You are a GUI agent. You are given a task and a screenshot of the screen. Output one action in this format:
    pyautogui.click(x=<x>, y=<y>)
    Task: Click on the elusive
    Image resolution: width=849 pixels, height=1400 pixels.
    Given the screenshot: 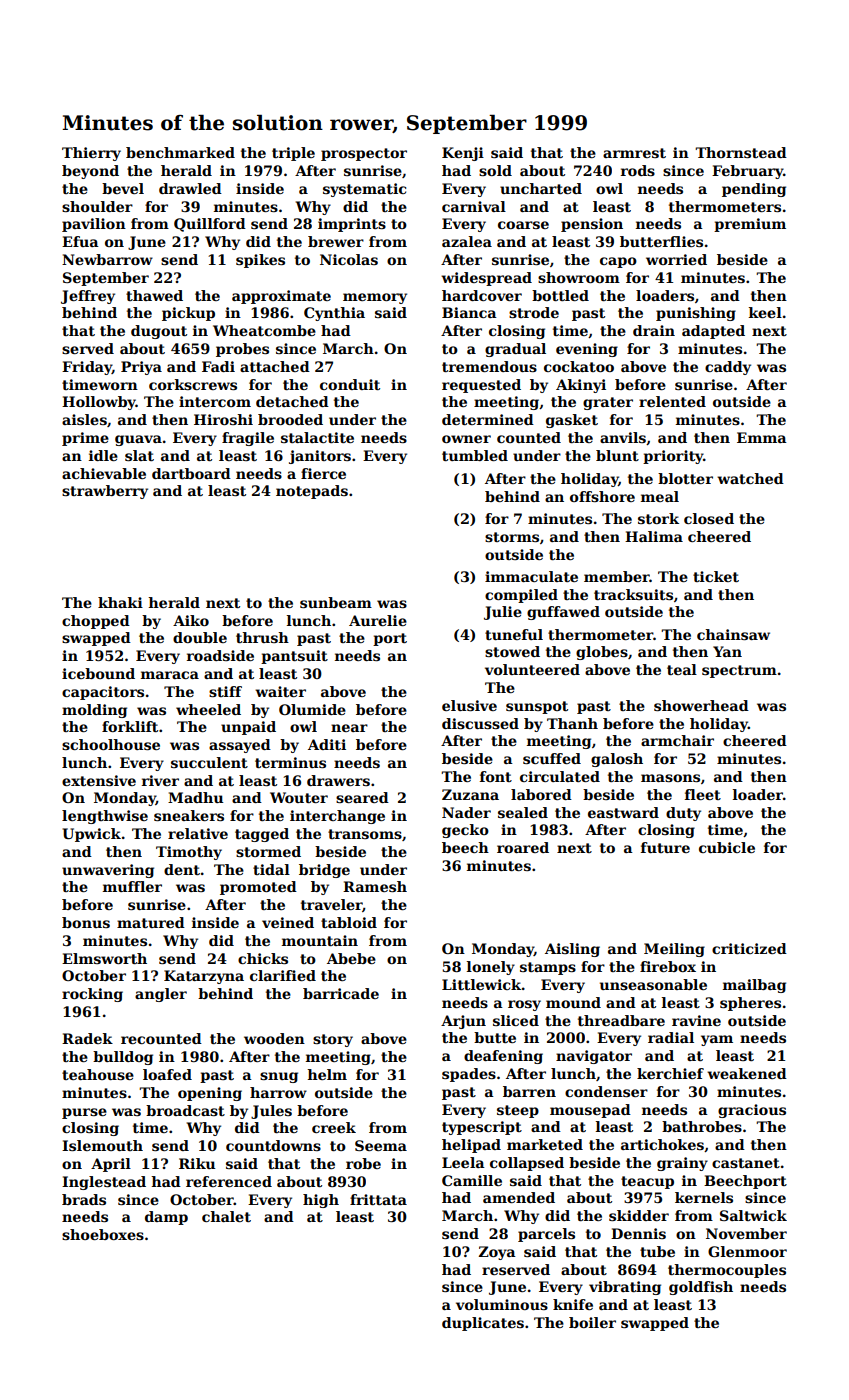 What is the action you would take?
    pyautogui.click(x=469, y=705)
